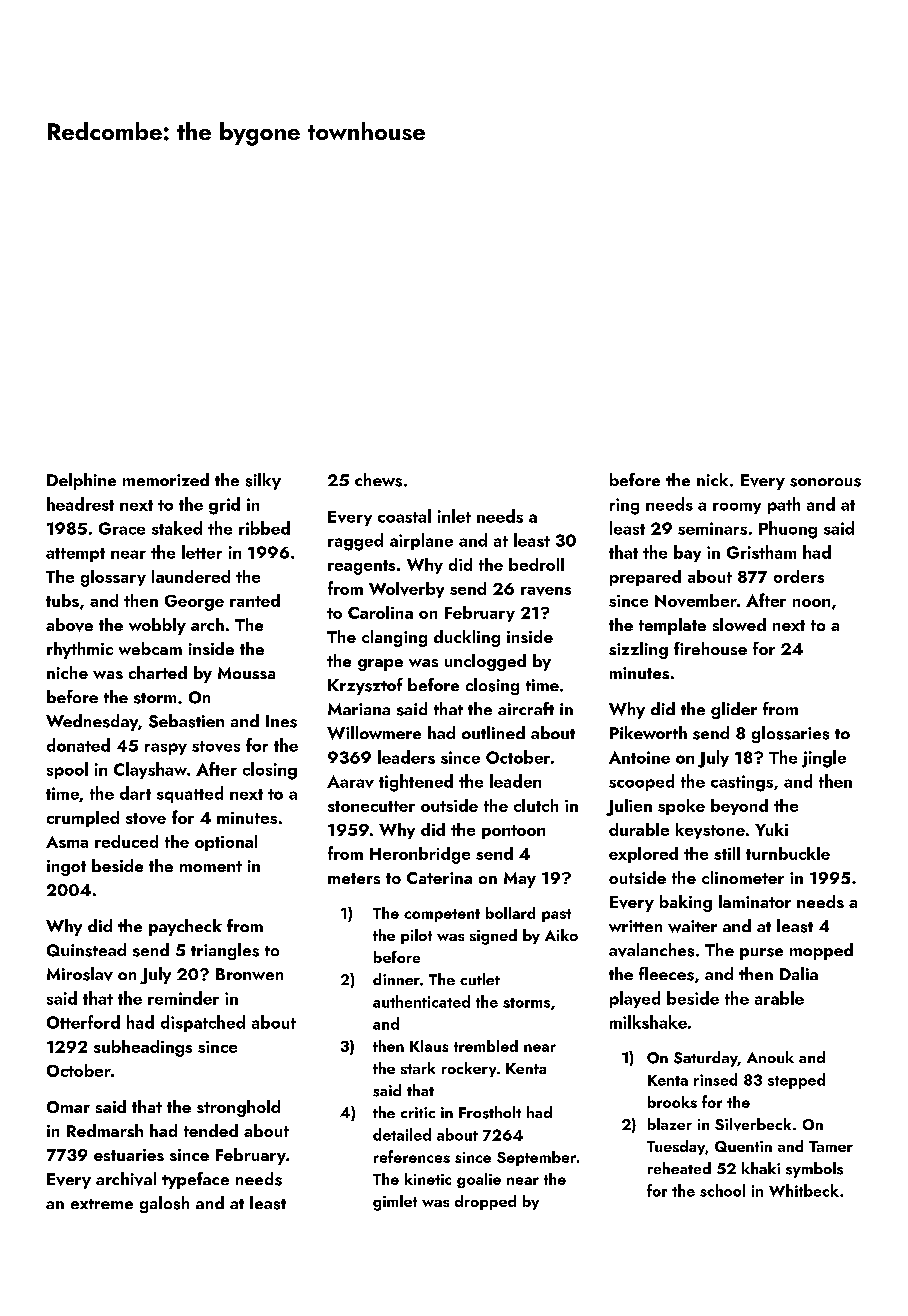  What do you see at coordinates (263, 481) in the screenshot?
I see `silky` at bounding box center [263, 481].
